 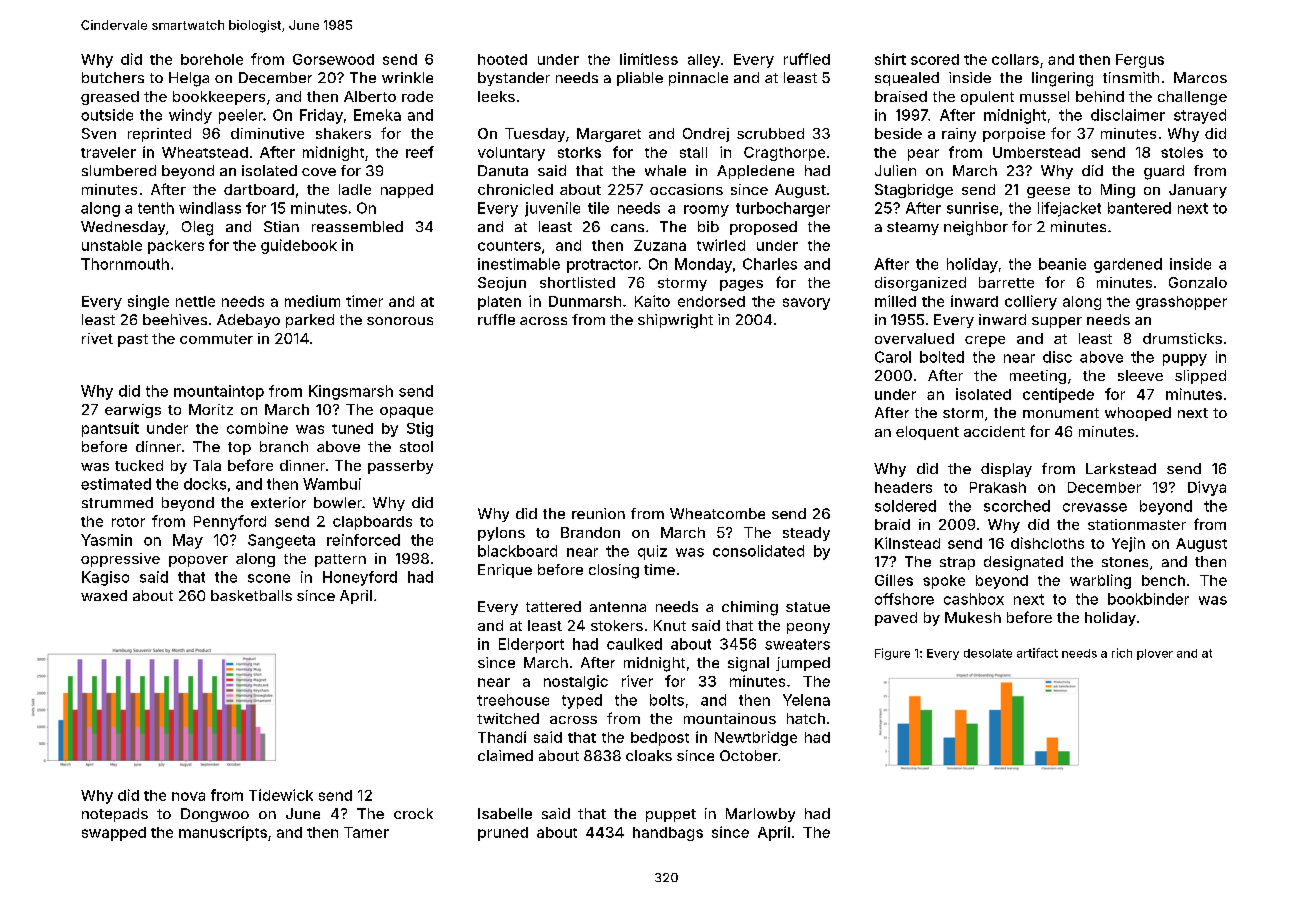 I want to click on scored, so click(x=935, y=59).
